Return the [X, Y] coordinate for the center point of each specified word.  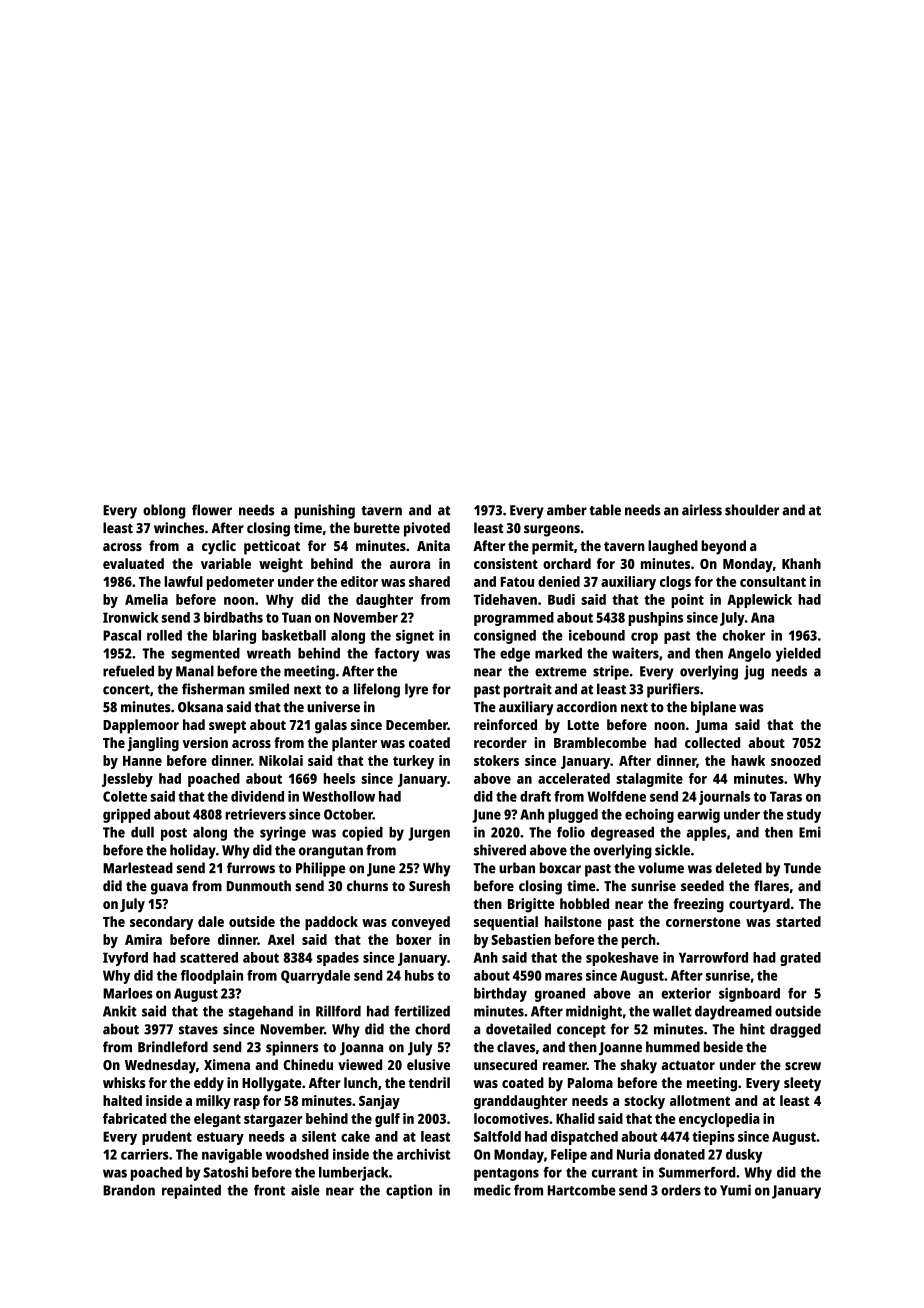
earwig [698, 815]
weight [281, 565]
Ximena [227, 1064]
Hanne [142, 761]
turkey [413, 762]
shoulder [752, 510]
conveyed [421, 923]
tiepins [713, 1138]
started [798, 921]
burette [377, 528]
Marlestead [138, 868]
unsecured [505, 1064]
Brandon [129, 1190]
